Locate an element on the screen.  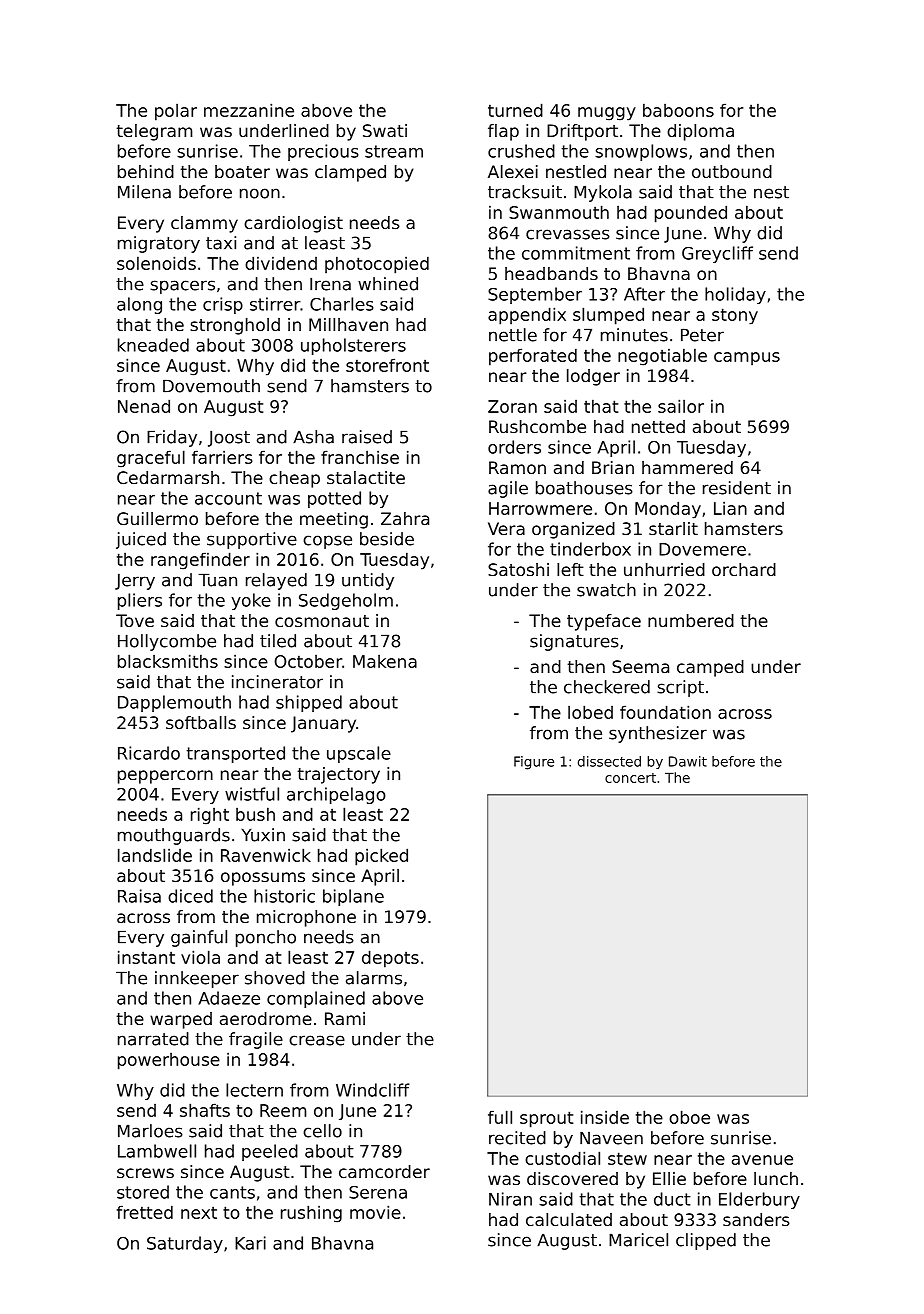
Saturday is located at coordinates (185, 1244).
